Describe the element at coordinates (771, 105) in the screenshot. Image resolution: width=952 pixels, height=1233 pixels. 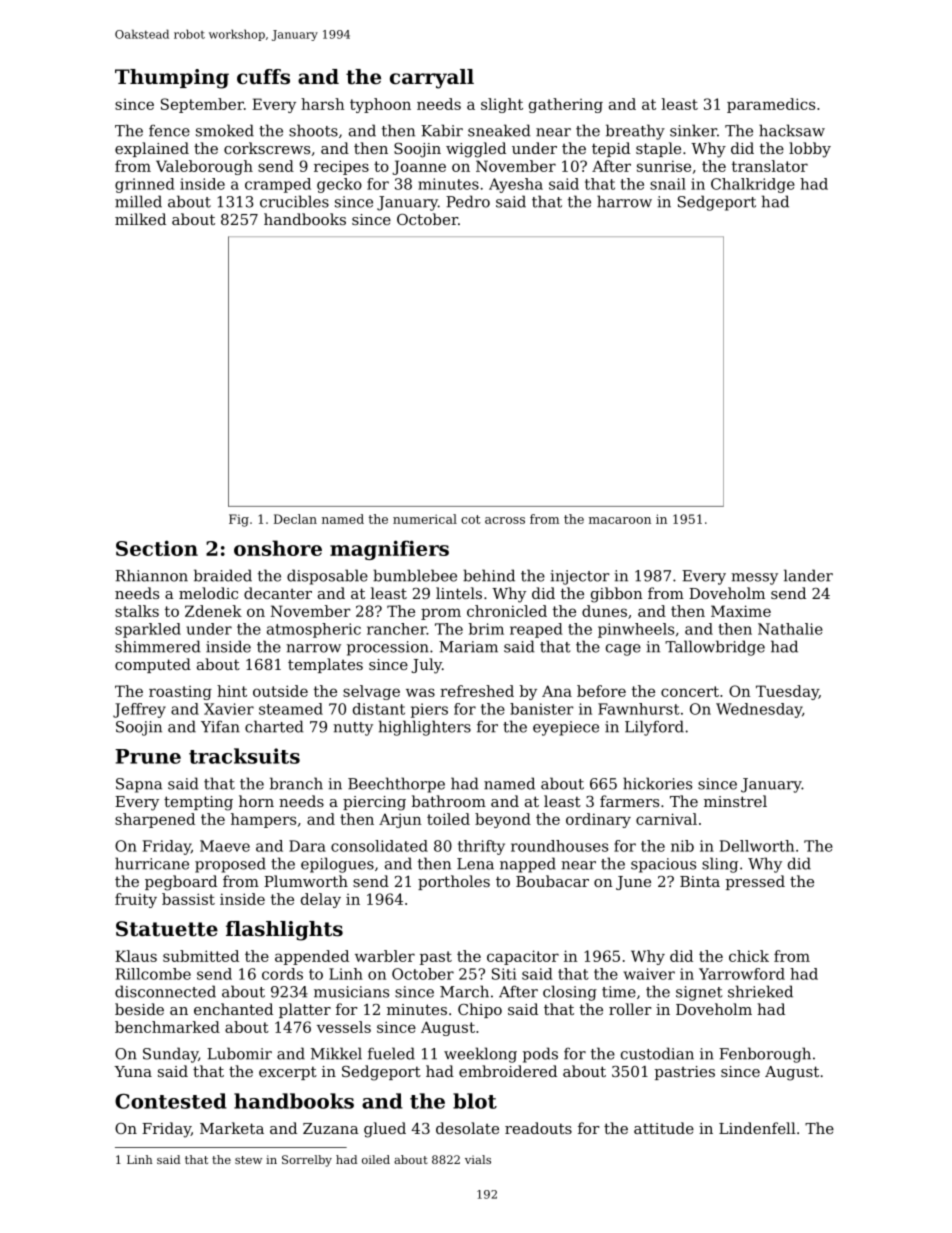
I see `paramedics` at that location.
